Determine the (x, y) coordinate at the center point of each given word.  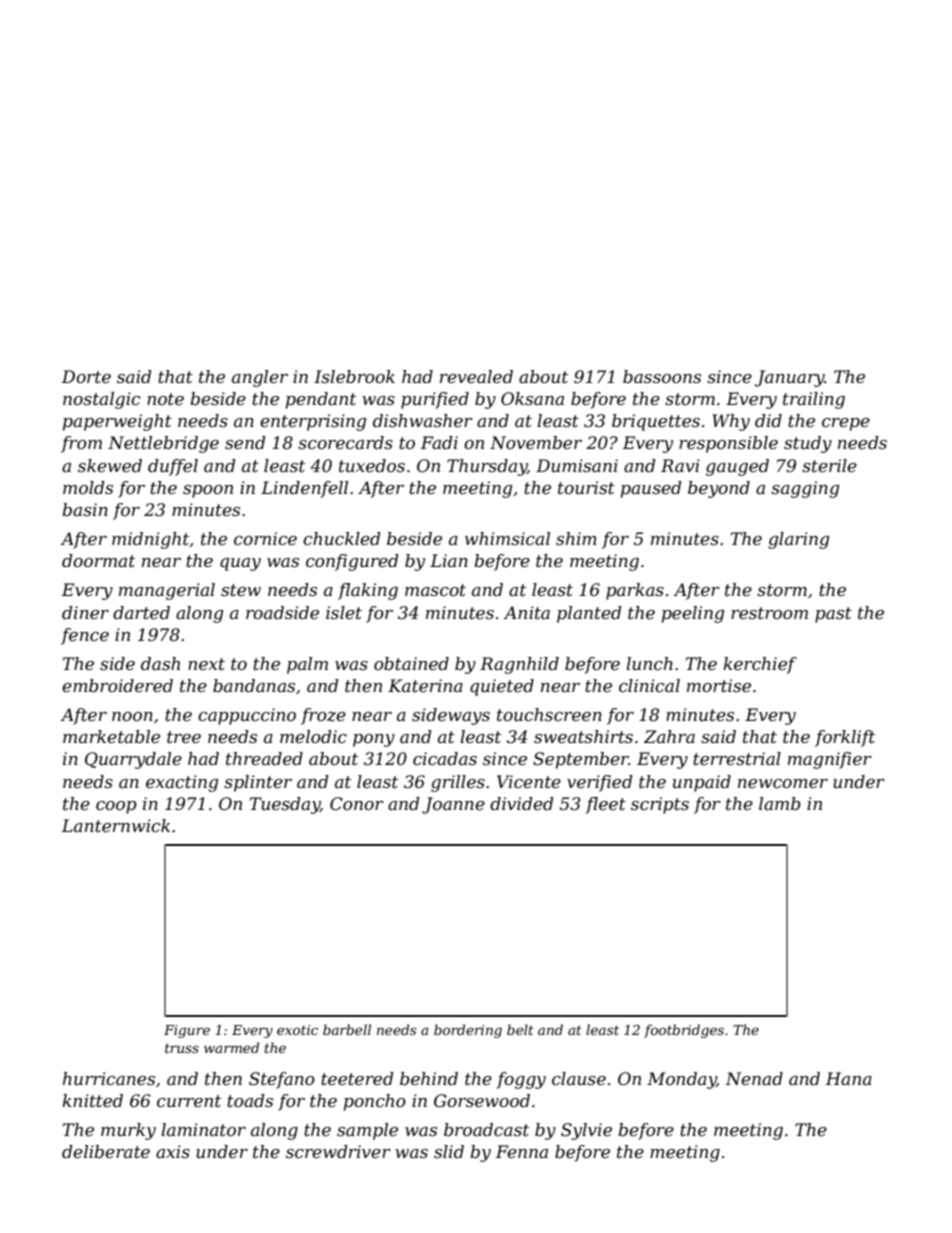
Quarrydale (133, 760)
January (790, 378)
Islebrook (354, 376)
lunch (649, 664)
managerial (167, 591)
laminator (203, 1130)
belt (520, 1029)
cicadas (445, 758)
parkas (635, 591)
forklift (845, 738)
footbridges (684, 1031)
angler (260, 378)
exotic (297, 1030)
